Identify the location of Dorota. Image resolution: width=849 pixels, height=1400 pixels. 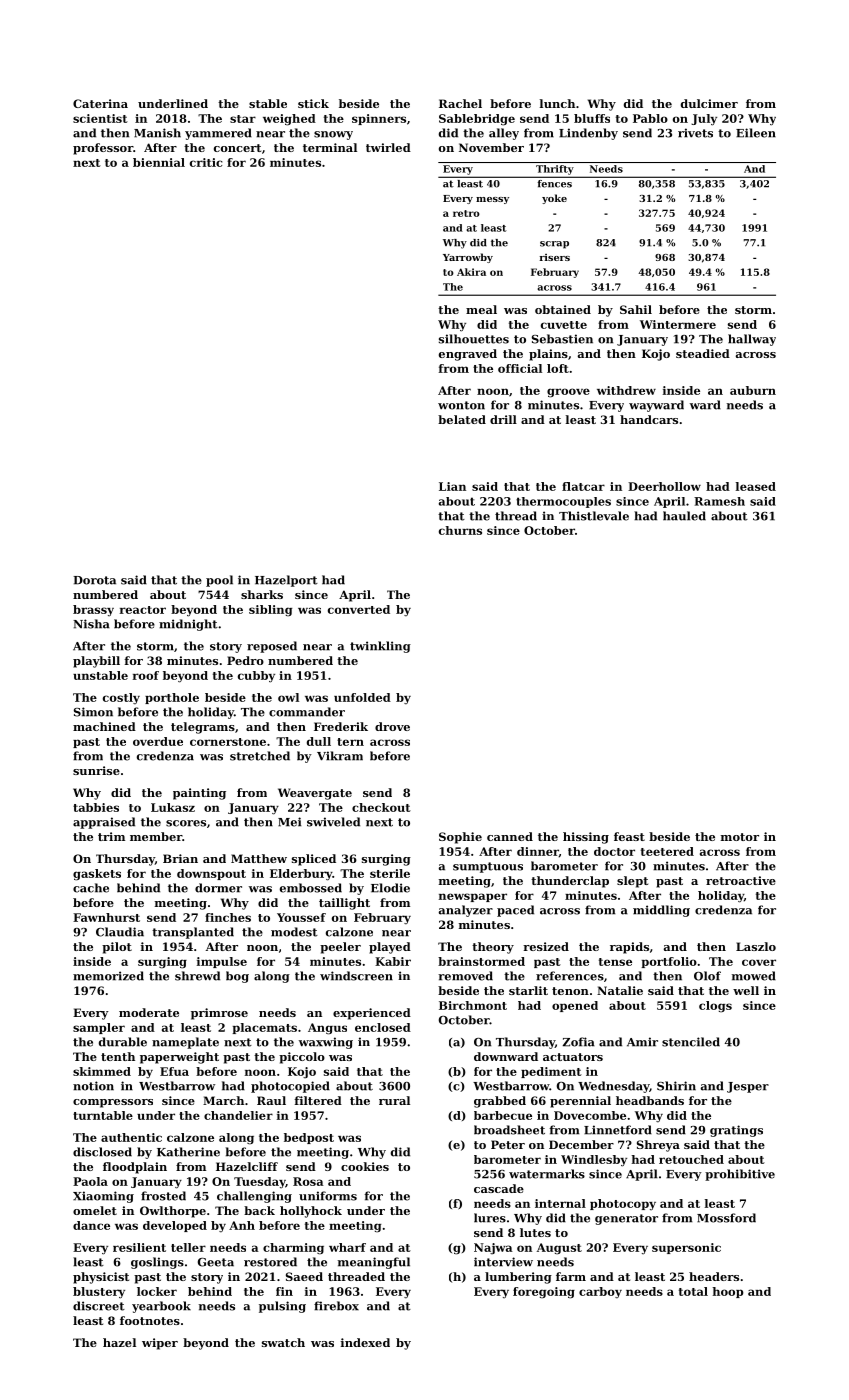
(94, 580).
